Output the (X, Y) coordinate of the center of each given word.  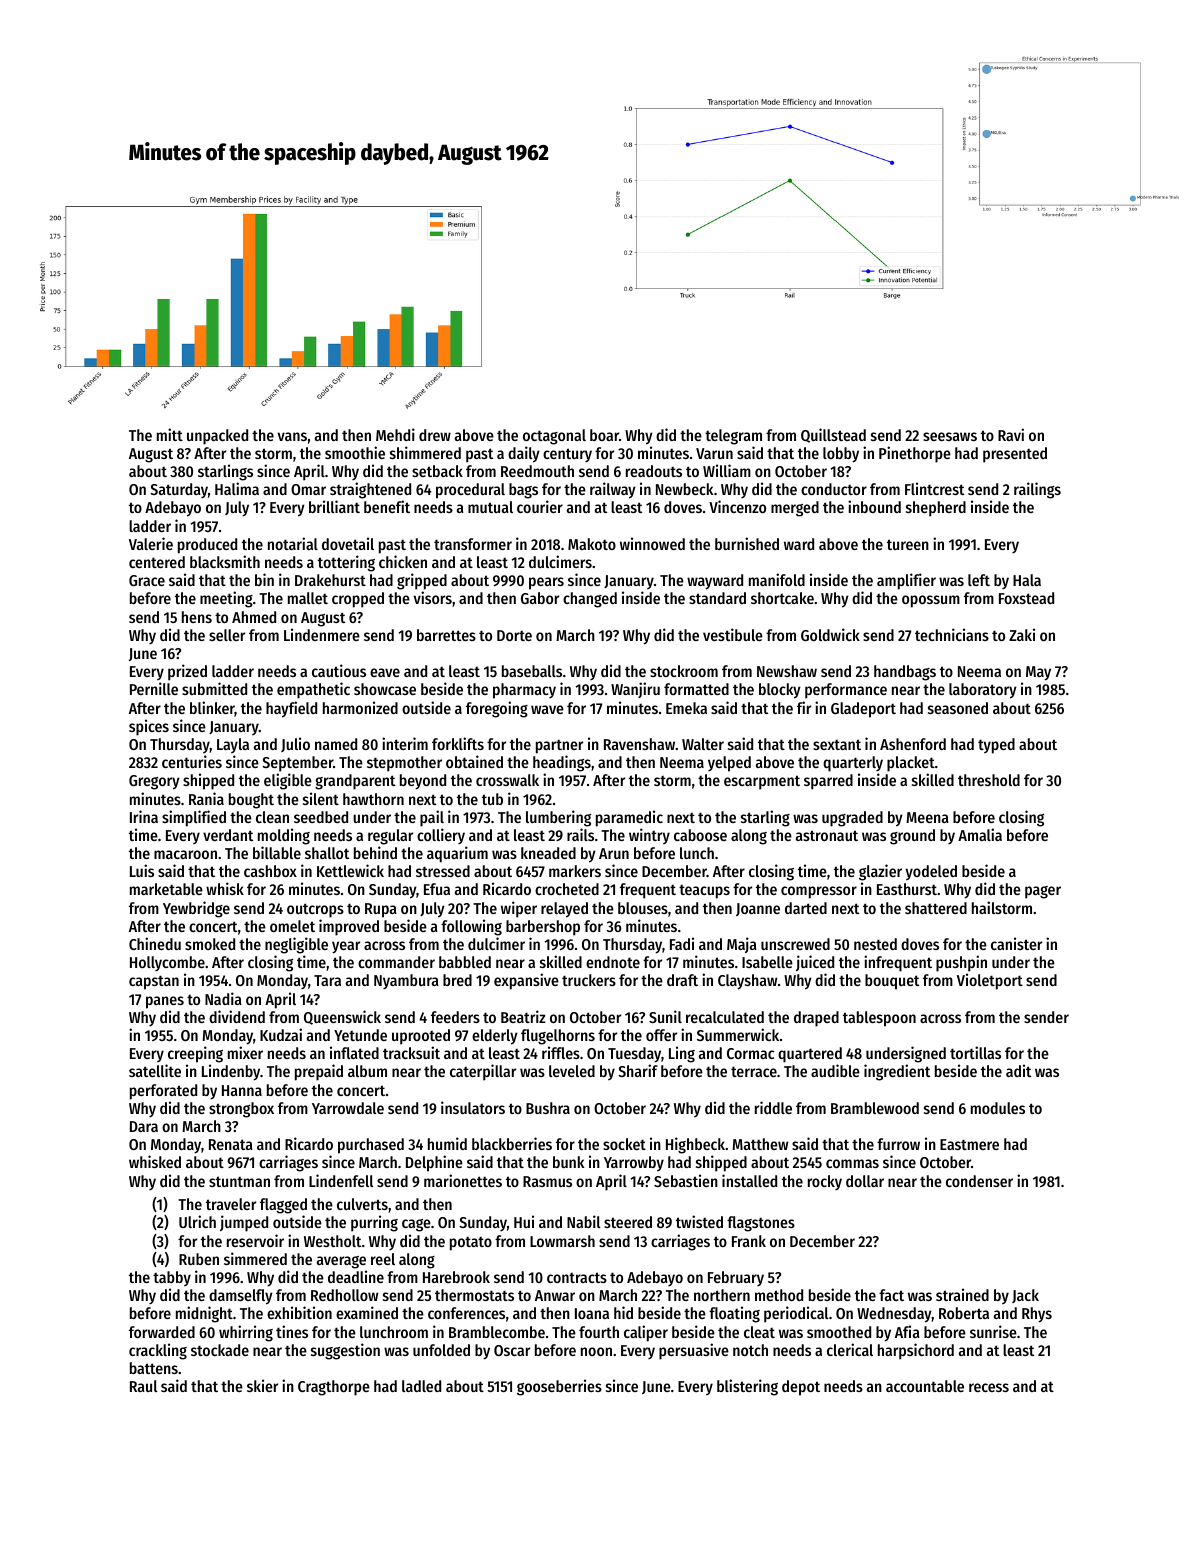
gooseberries (559, 1387)
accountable (925, 1386)
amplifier (906, 581)
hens (197, 617)
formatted (696, 689)
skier (262, 1385)
